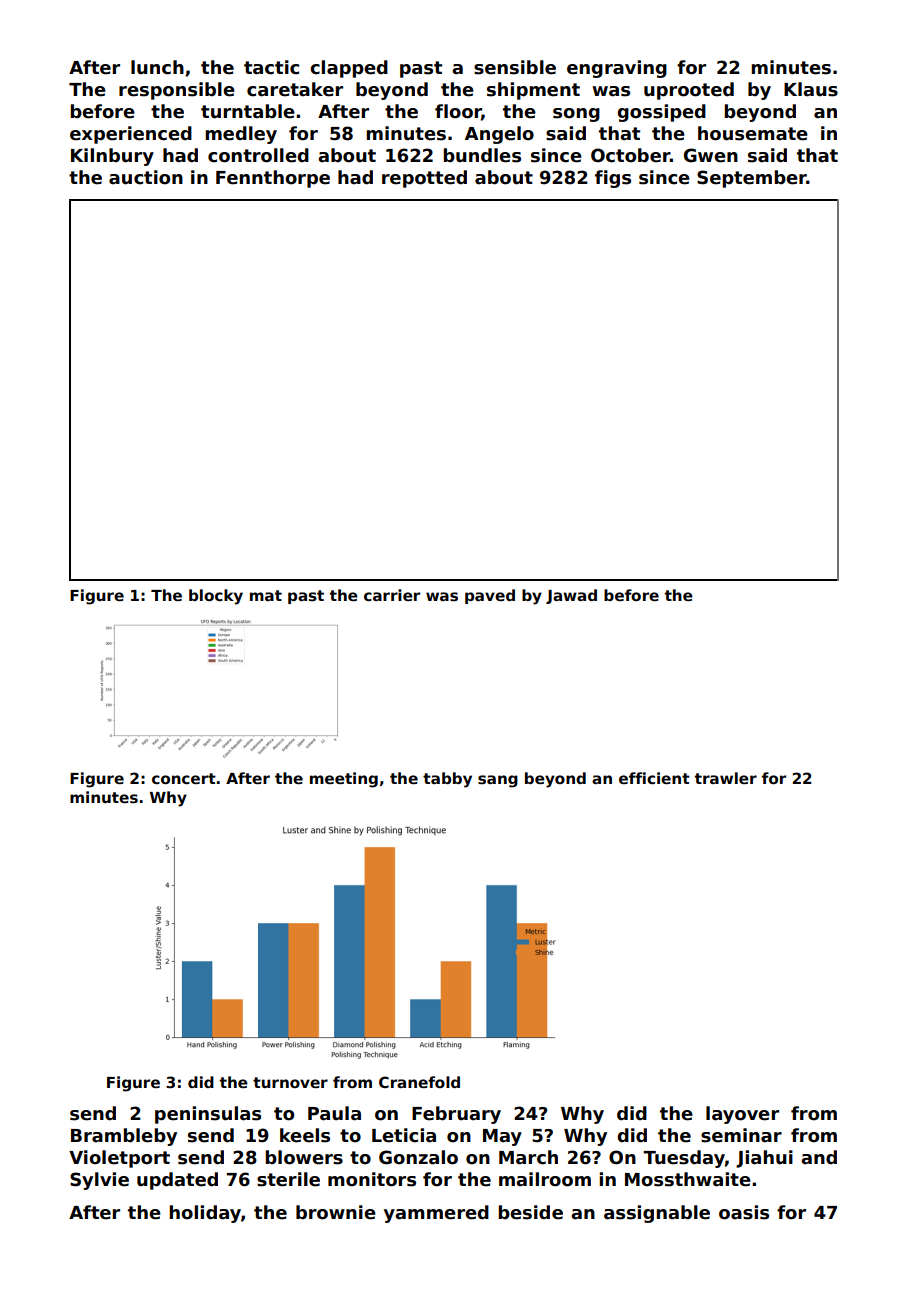 Image resolution: width=908 pixels, height=1316 pixels. Describe the element at coordinates (458, 112) in the screenshot. I see `floor` at that location.
